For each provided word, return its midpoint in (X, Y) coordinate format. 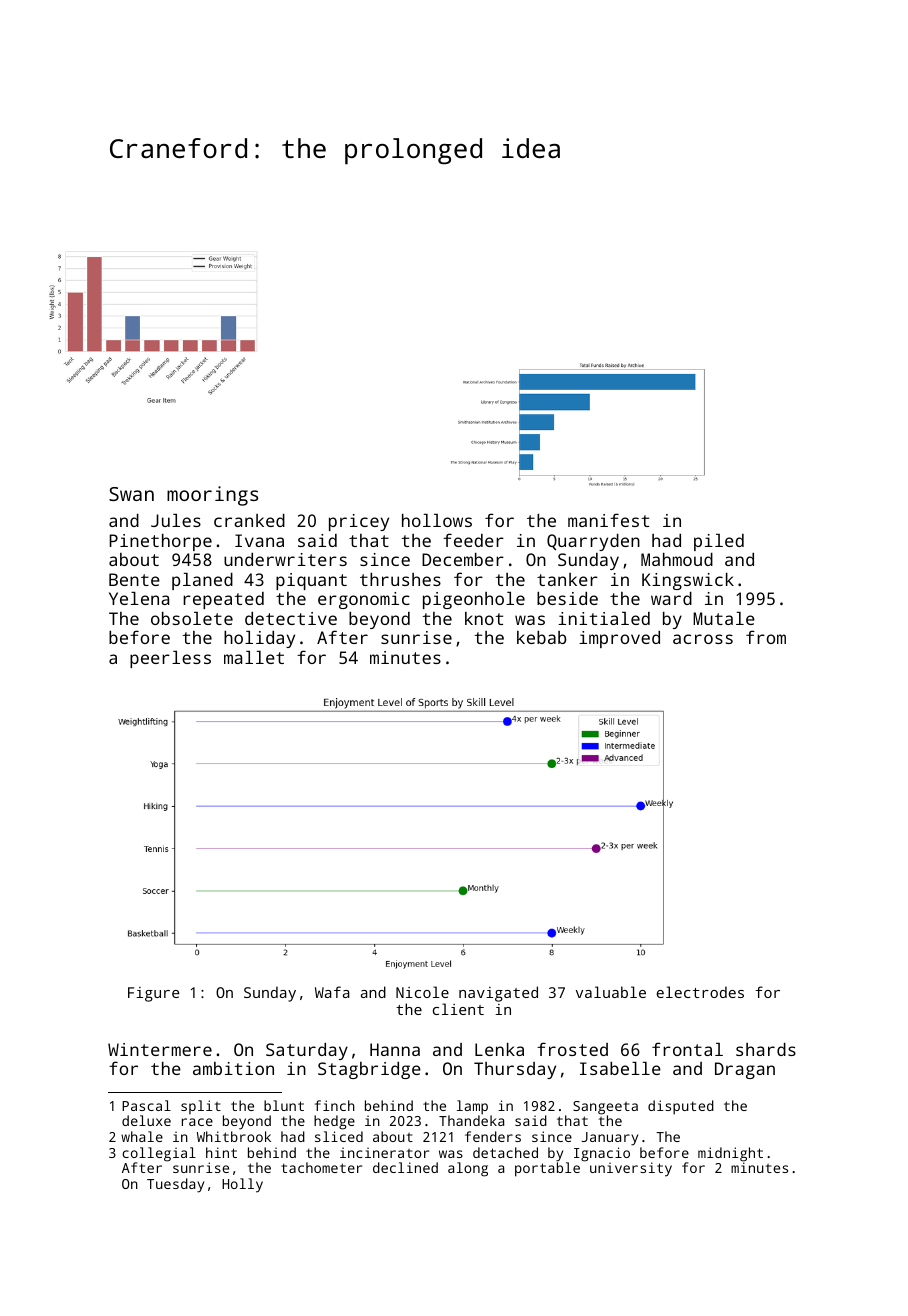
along (468, 1169)
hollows (437, 520)
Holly (242, 1185)
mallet (254, 657)
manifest (608, 520)
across (703, 639)
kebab (541, 637)
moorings (212, 496)
